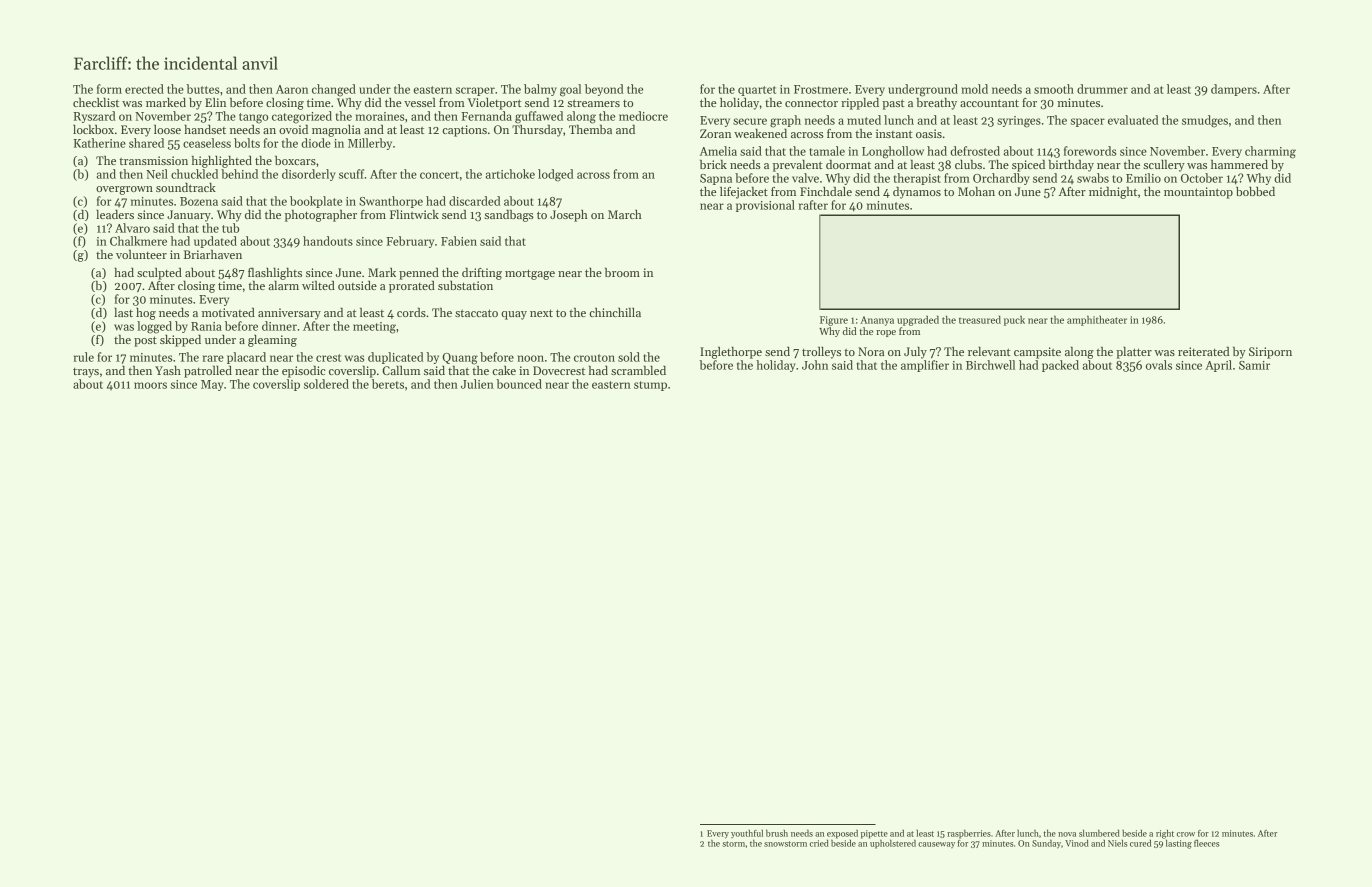 This image has width=1372, height=887. Describe the element at coordinates (968, 164) in the image. I see `clubs` at that location.
